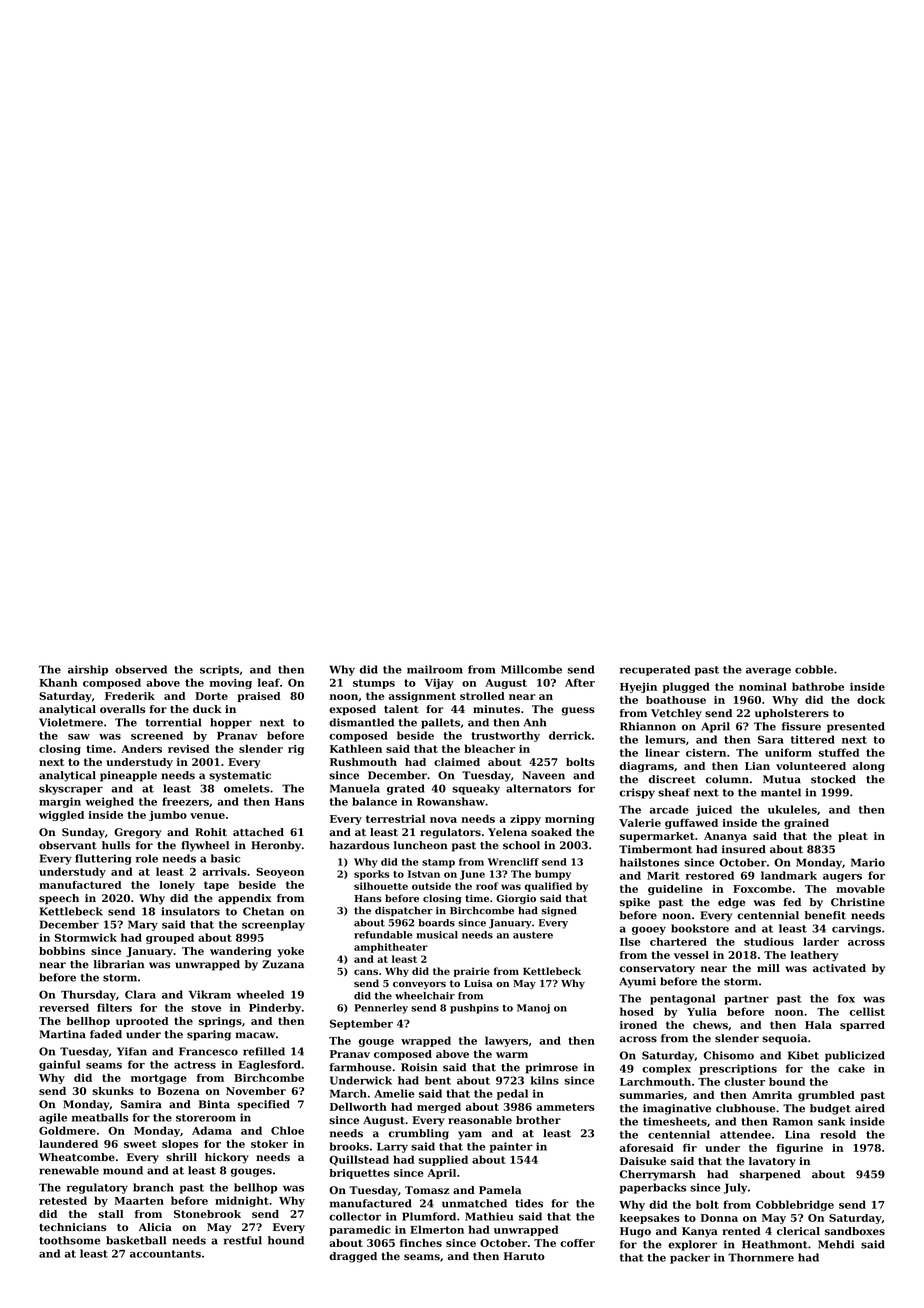 The height and width of the page is (1308, 924). I want to click on Ramon, so click(793, 1121).
